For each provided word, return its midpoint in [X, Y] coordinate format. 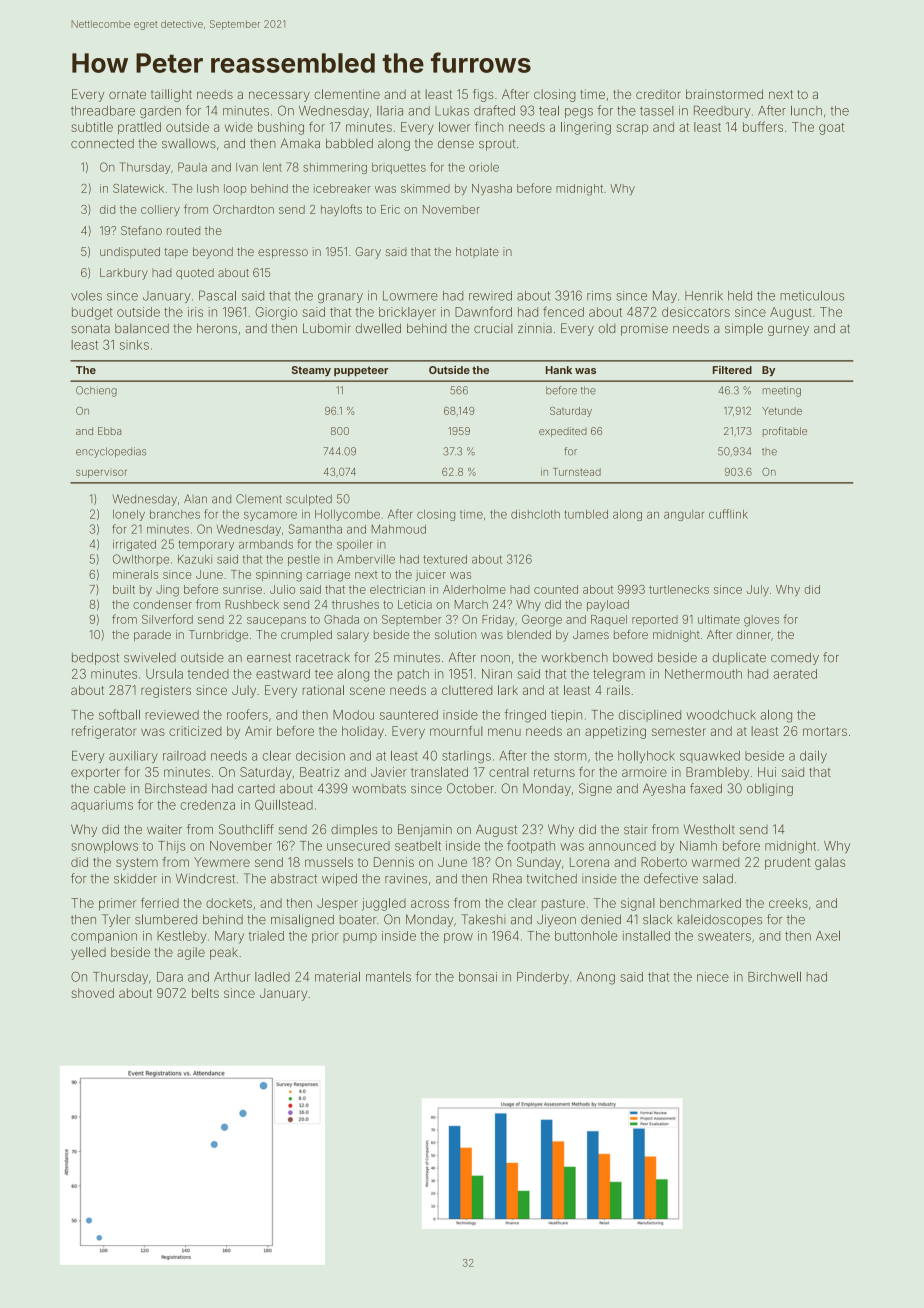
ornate [127, 94]
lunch [806, 111]
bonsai [478, 977]
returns [554, 772]
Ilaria [390, 111]
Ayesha [664, 789]
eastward [283, 674]
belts [205, 993]
